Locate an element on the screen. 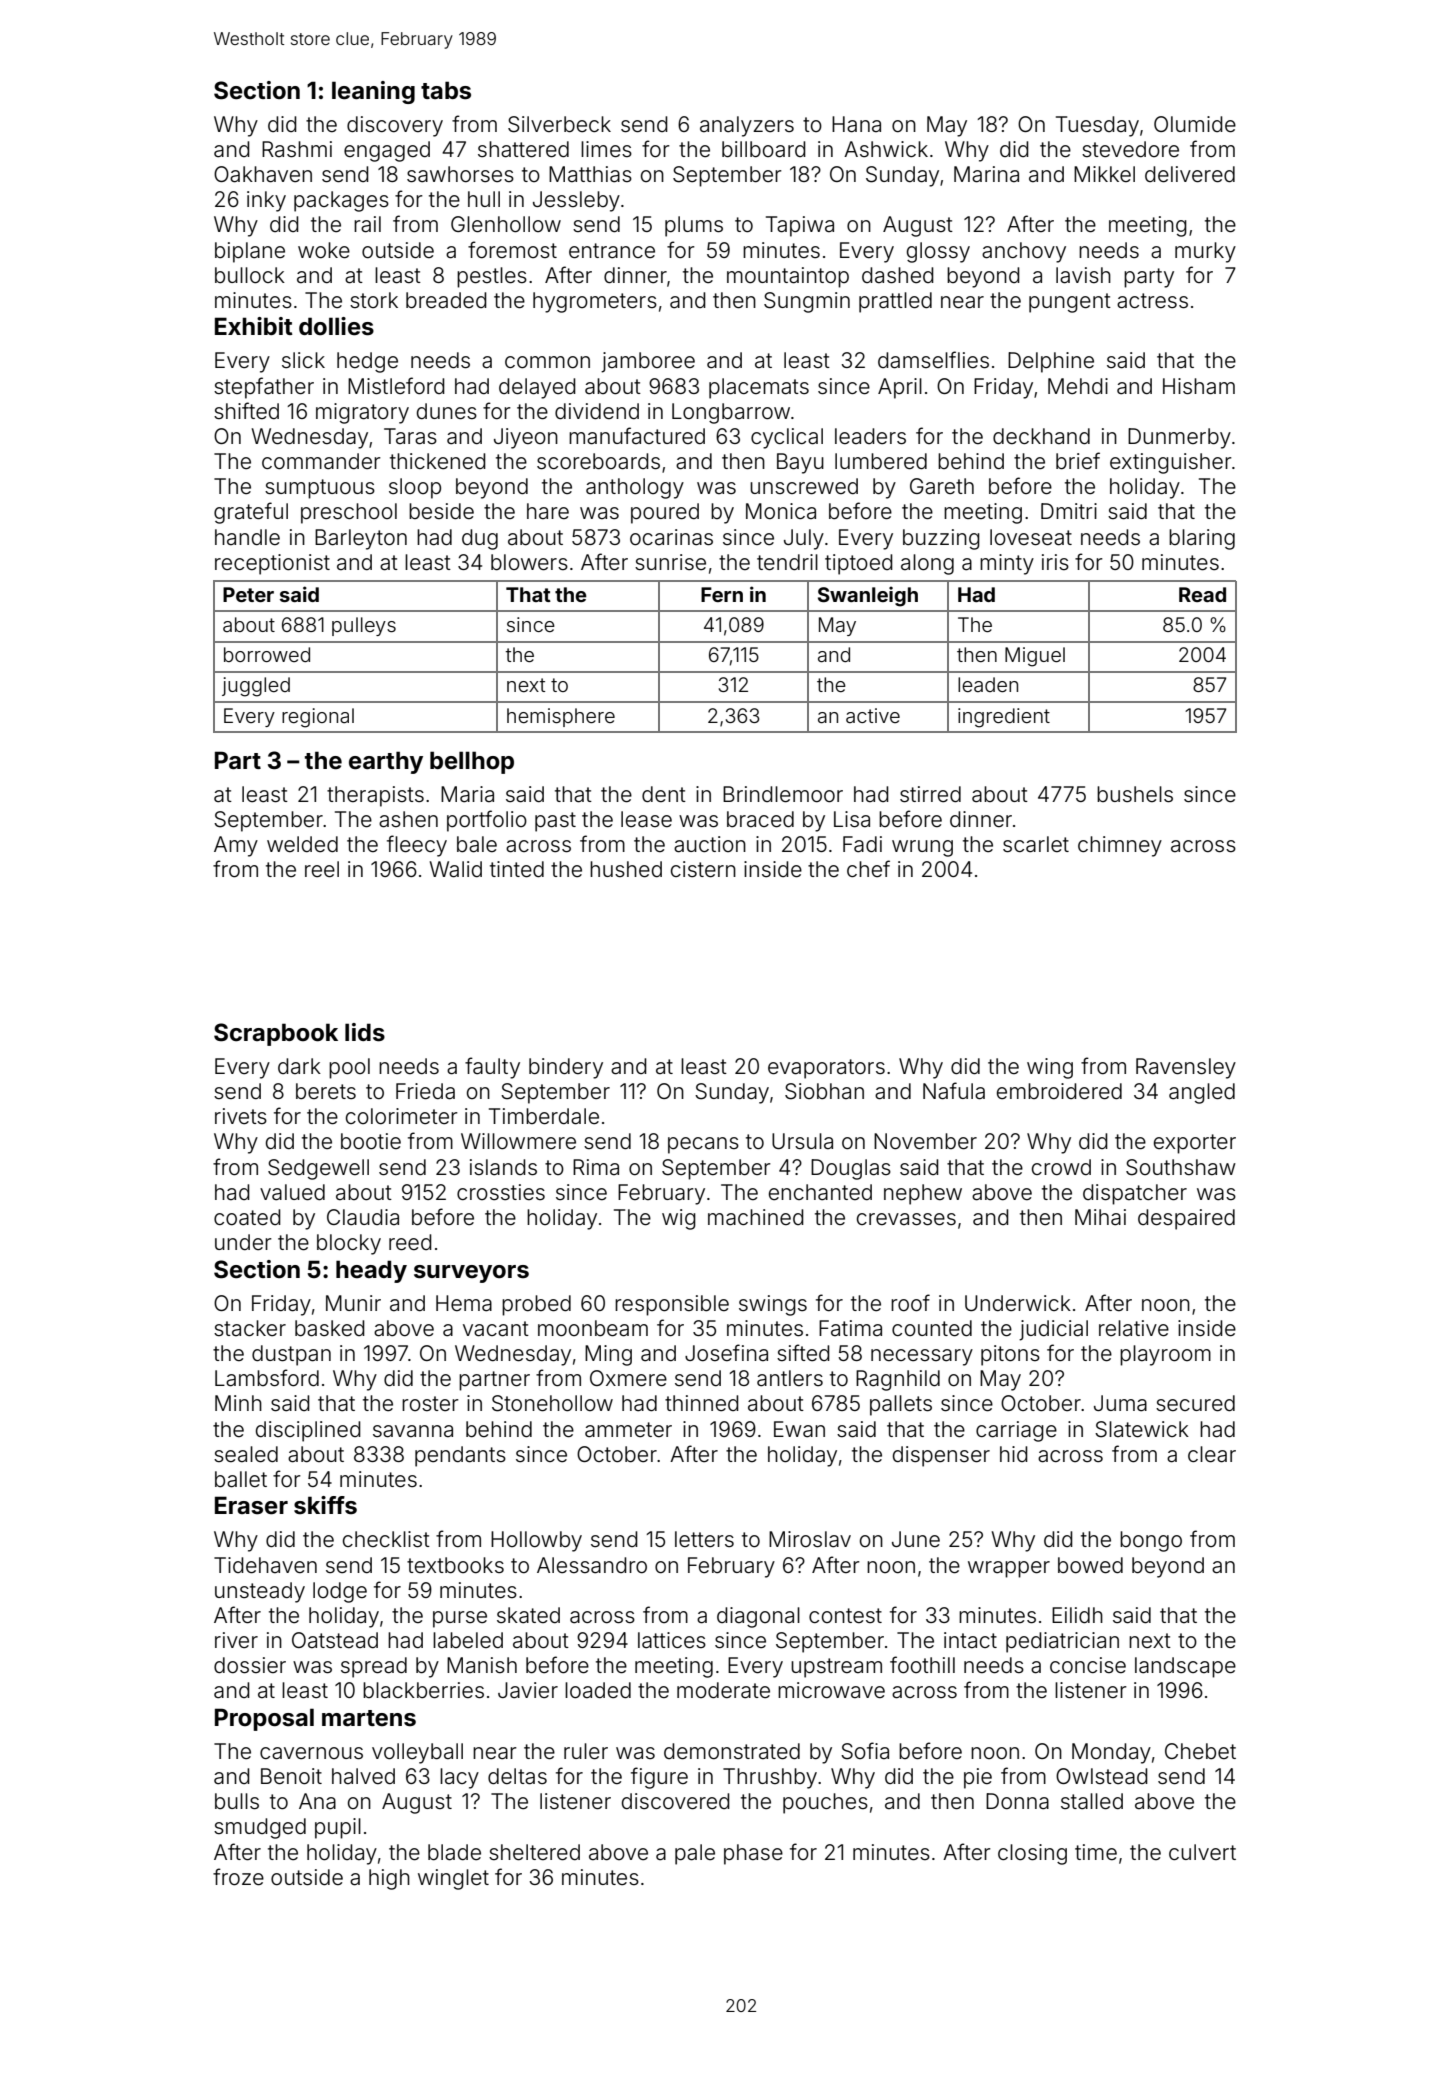 The height and width of the screenshot is (2100, 1450). analyzers is located at coordinates (747, 126).
